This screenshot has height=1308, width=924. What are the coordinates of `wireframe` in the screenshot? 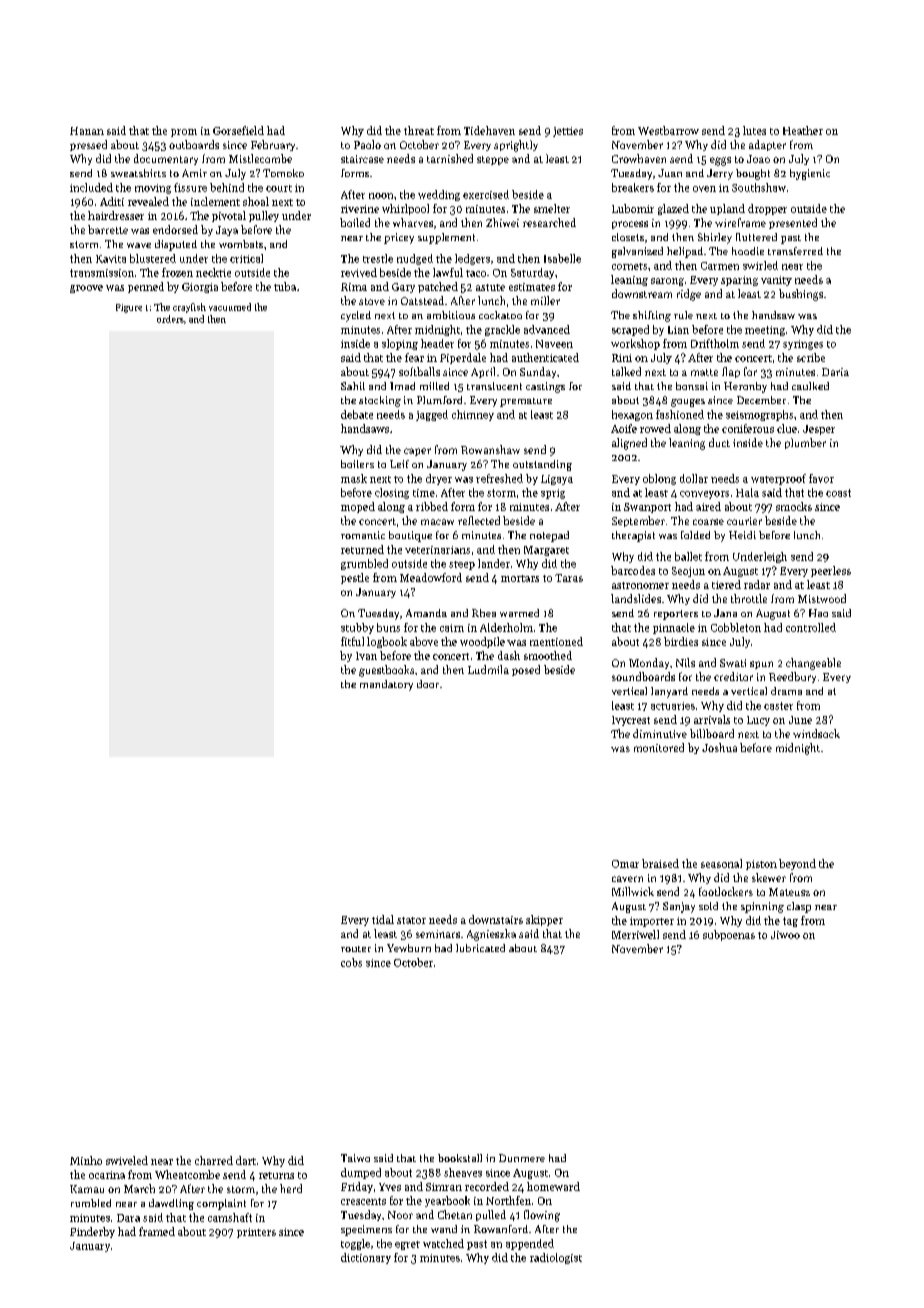 It's located at (740, 222).
